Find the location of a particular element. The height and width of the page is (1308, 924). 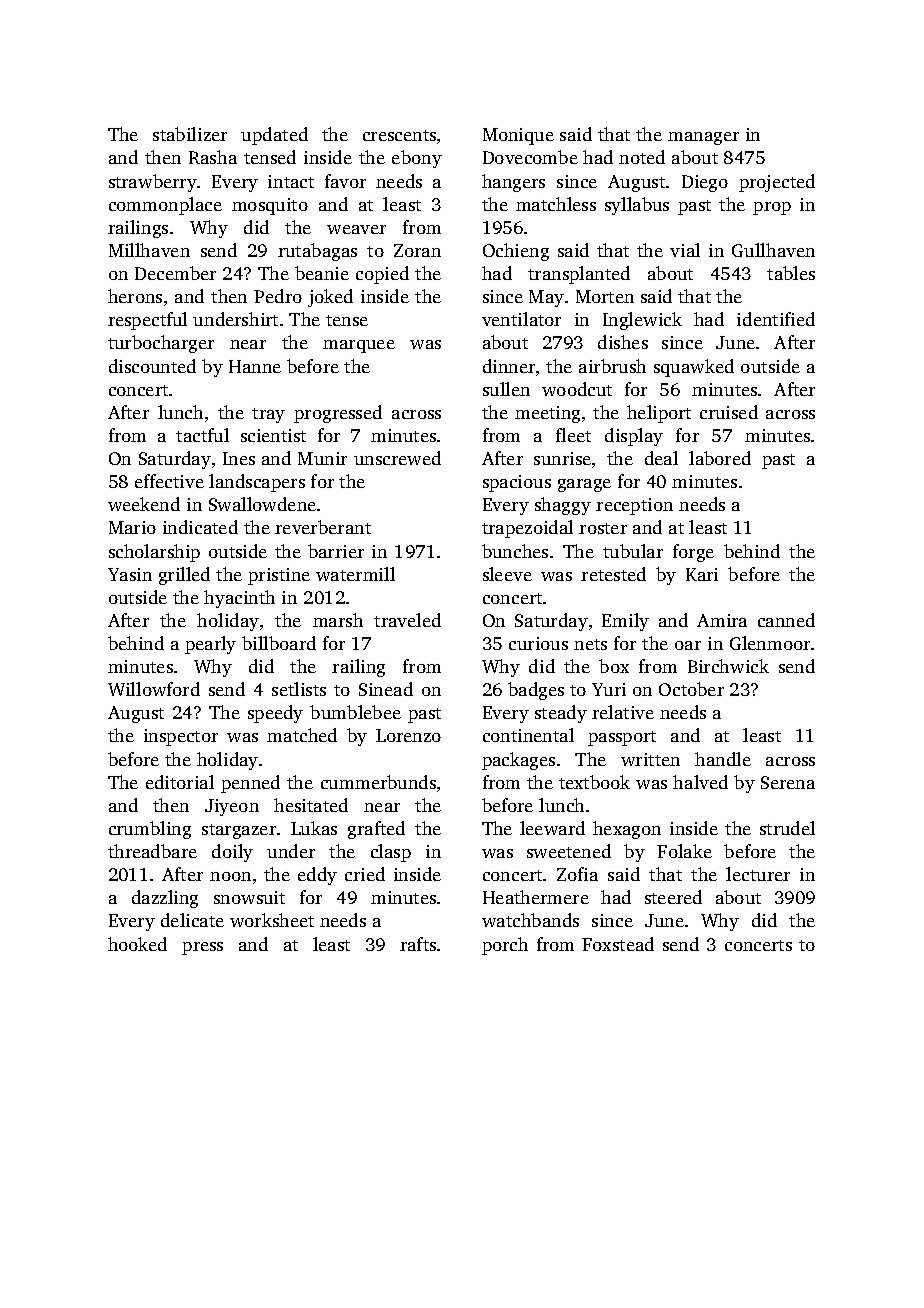

turbocharger is located at coordinates (161, 344).
